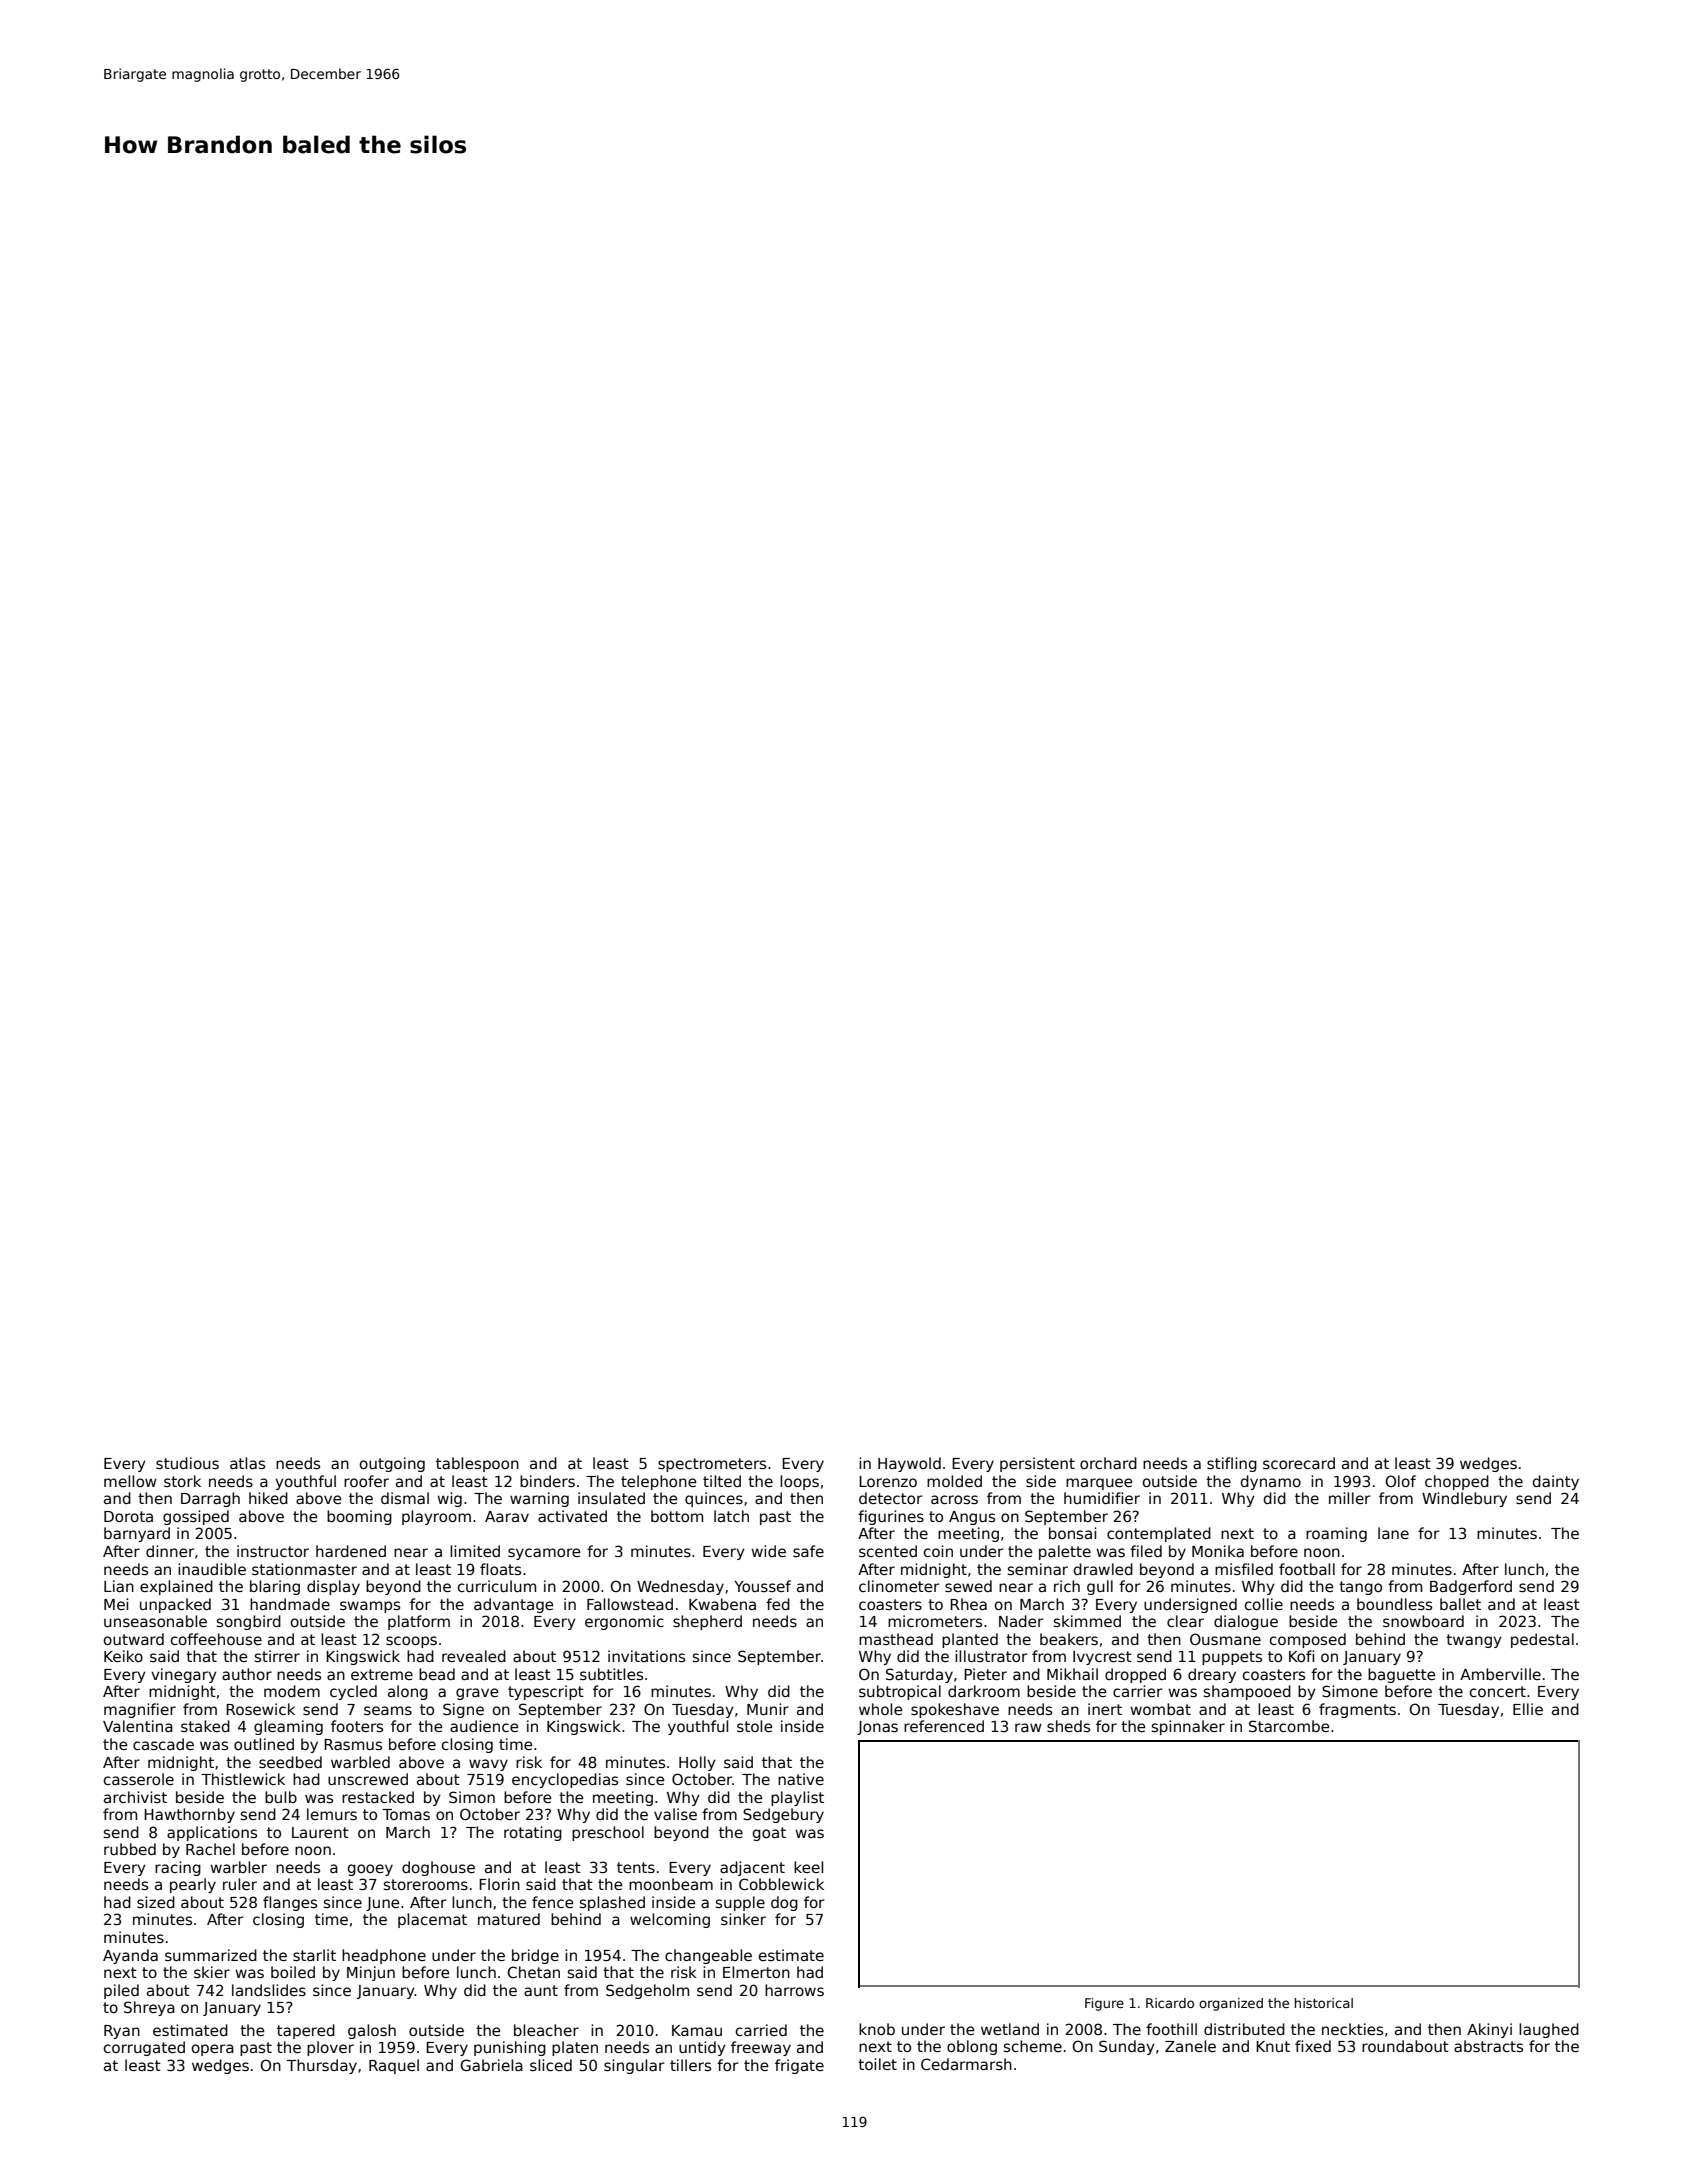 This screenshot has width=1683, height=2178. Describe the element at coordinates (149, 2008) in the screenshot. I see `Shreya` at that location.
